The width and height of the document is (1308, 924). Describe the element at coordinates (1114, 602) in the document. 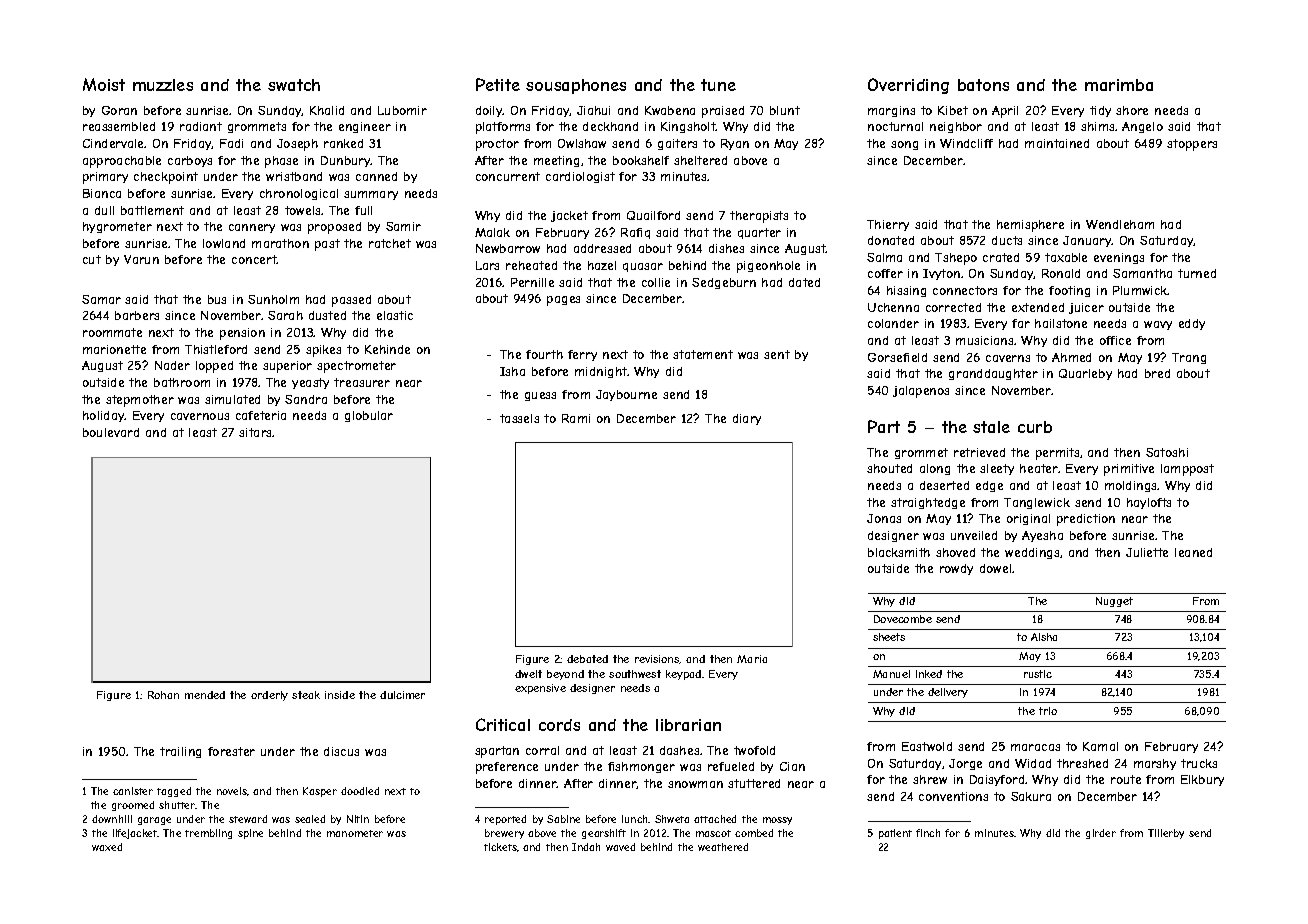

I see `Nugget` at that location.
